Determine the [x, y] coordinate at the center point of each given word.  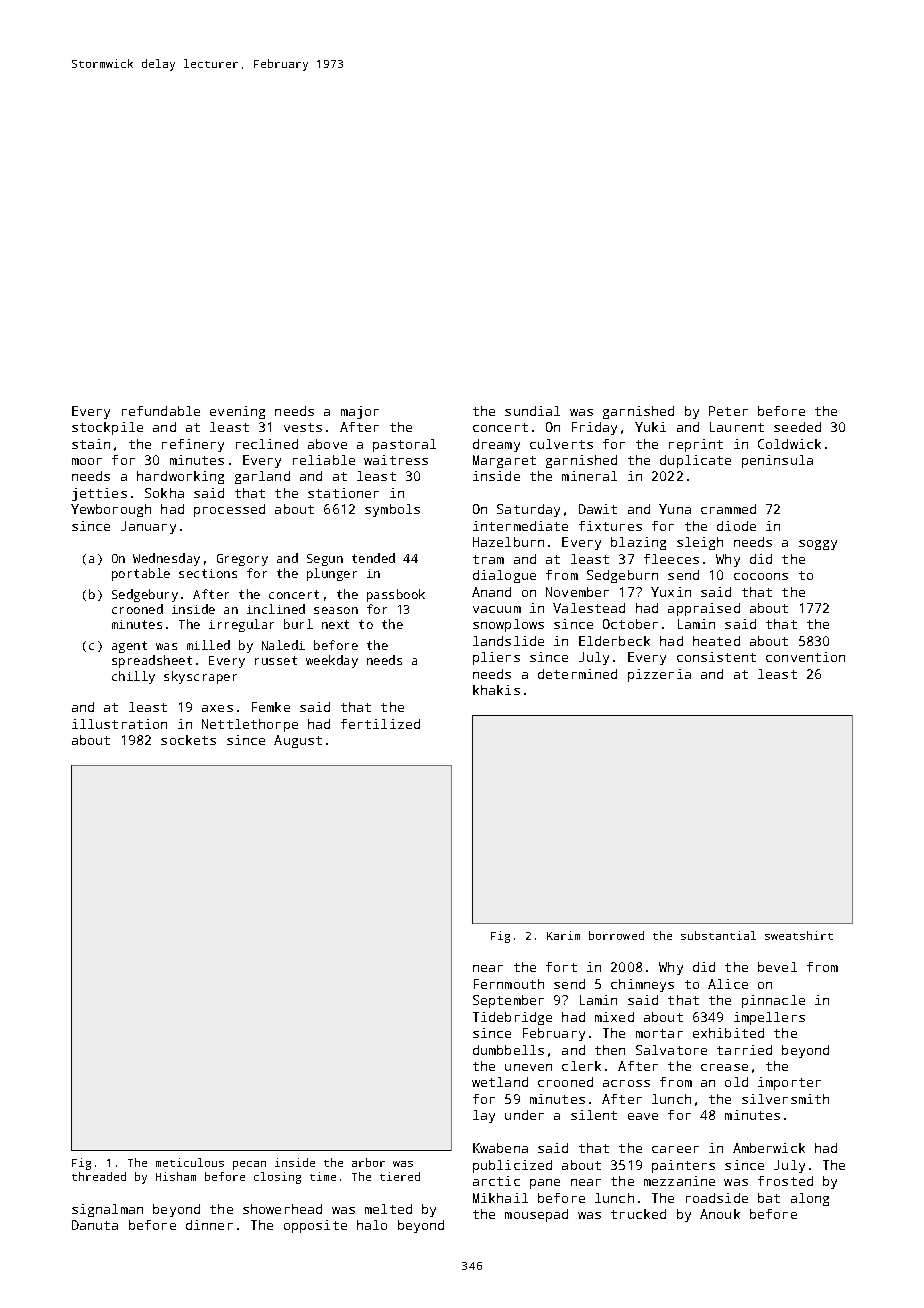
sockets [188, 740]
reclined [267, 444]
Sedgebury [145, 595]
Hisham [176, 1176]
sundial [532, 411]
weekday [332, 661]
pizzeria [659, 675]
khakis [496, 690]
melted [388, 1209]
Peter [728, 411]
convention [805, 657]
